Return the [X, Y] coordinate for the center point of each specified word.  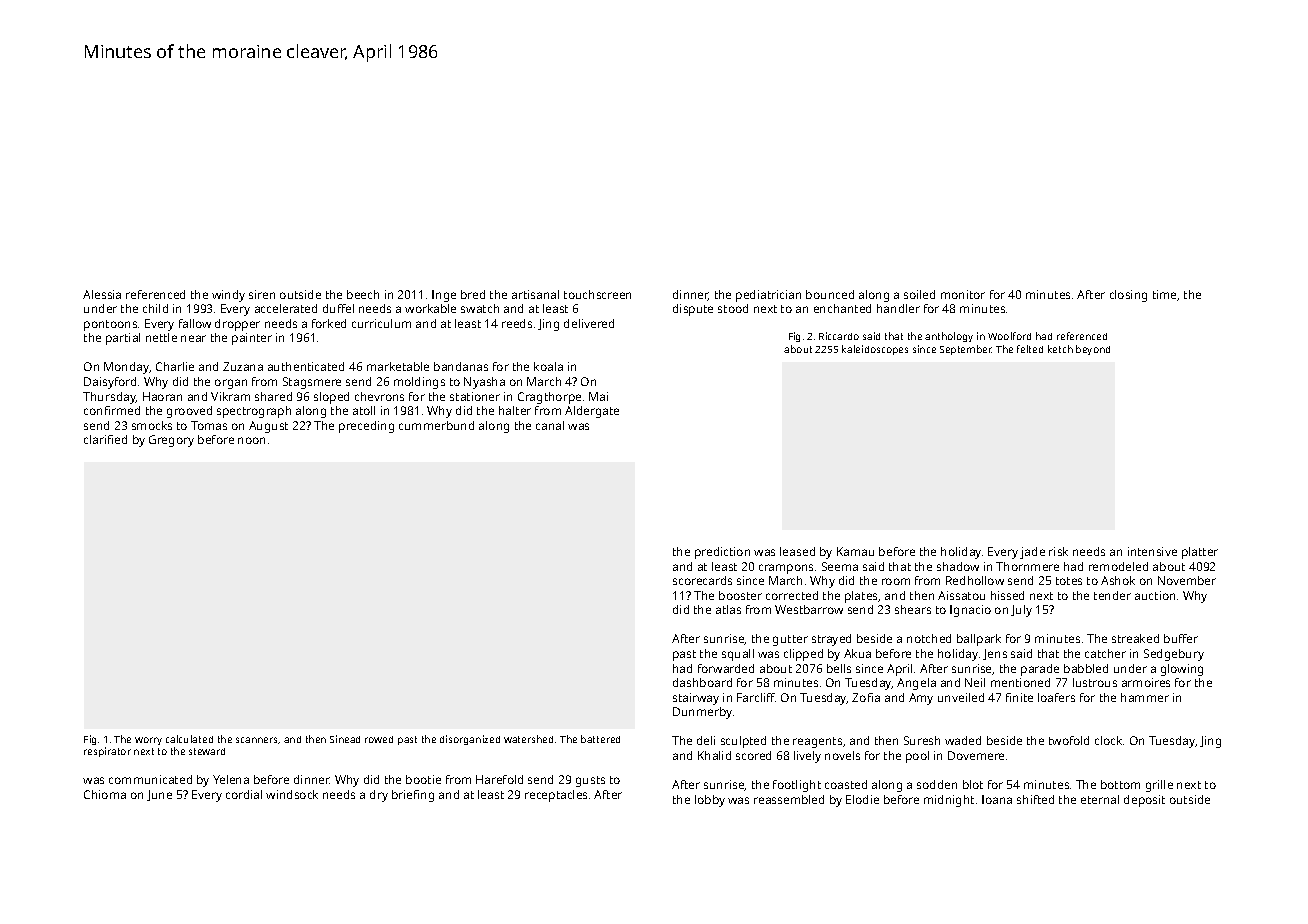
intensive [1152, 551]
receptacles [556, 796]
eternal [1100, 799]
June [159, 795]
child [155, 308]
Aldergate [592, 412]
